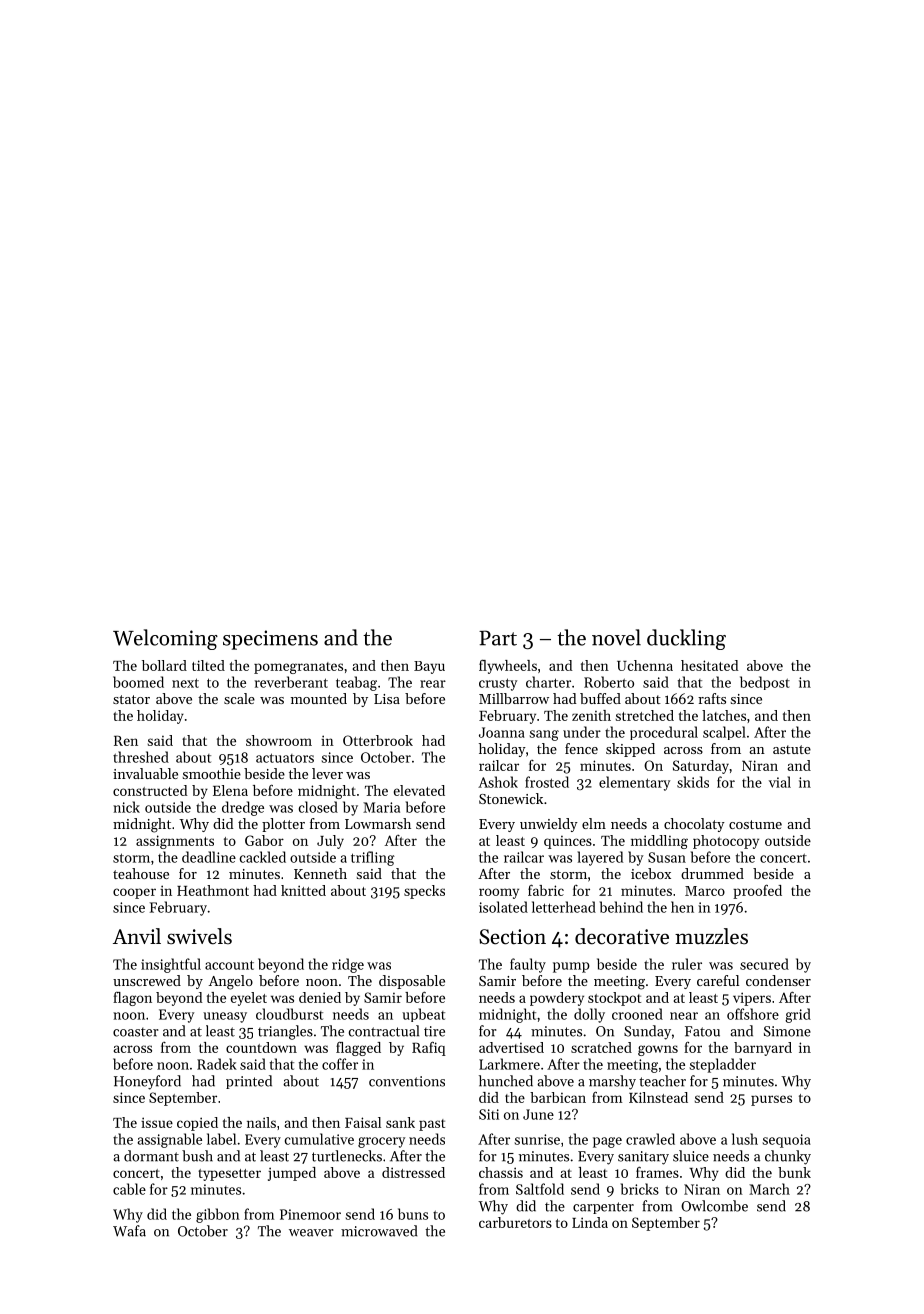 The image size is (924, 1314). Describe the element at coordinates (126, 807) in the screenshot. I see `nick` at that location.
